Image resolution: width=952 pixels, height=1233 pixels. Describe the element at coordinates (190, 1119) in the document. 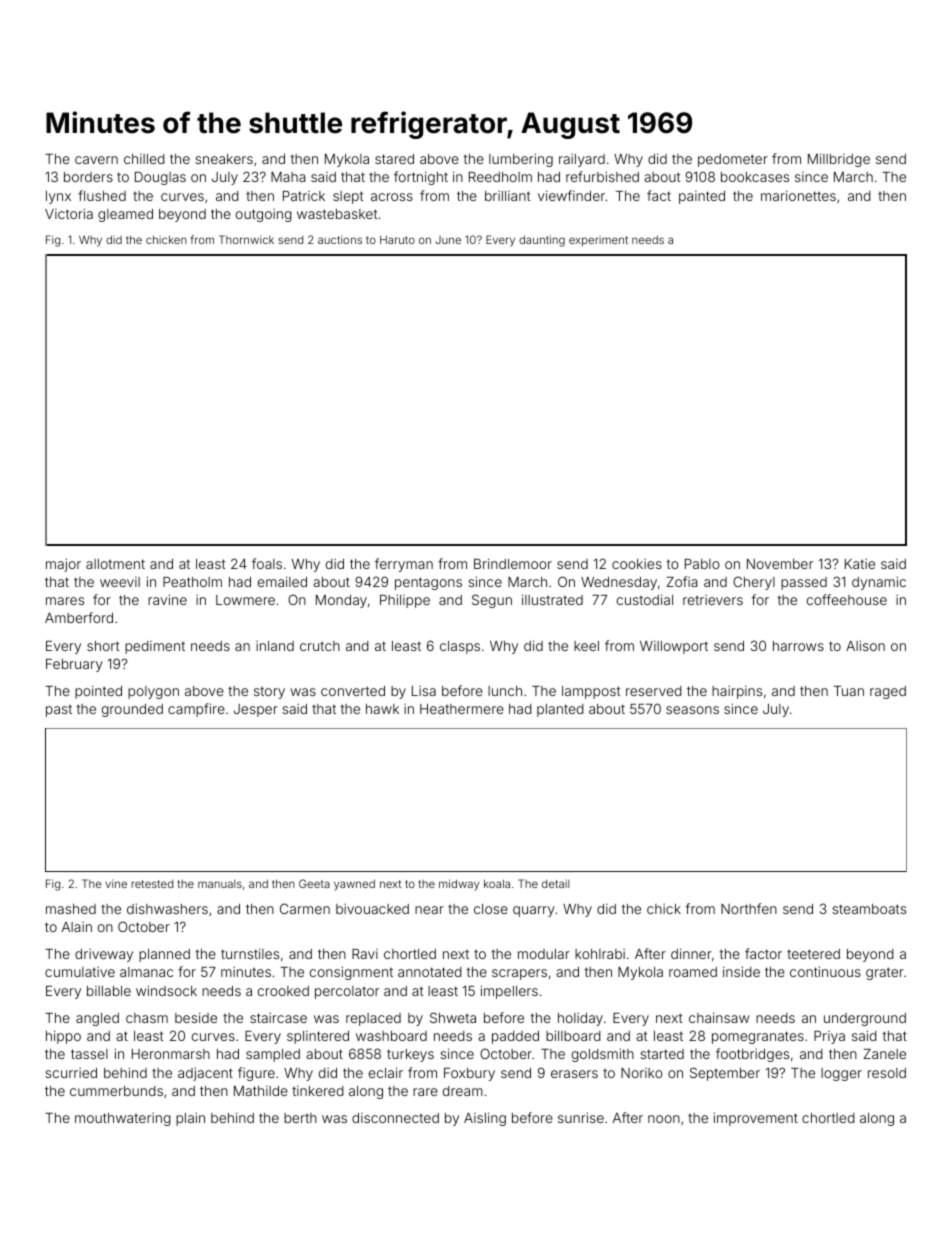

I see `plain` at that location.
